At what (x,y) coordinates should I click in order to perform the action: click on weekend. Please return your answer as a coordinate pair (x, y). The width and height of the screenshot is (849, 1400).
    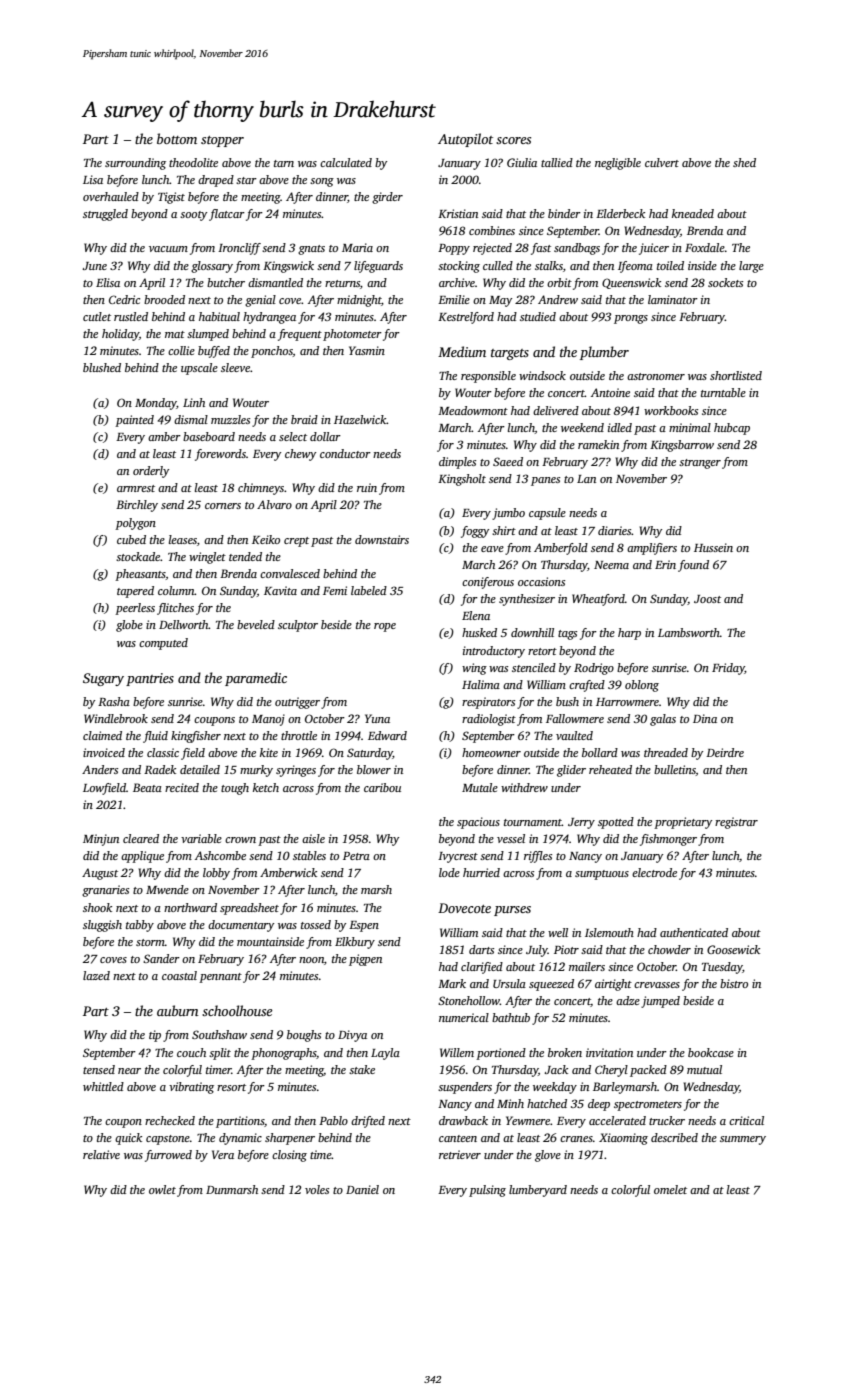
    Looking at the image, I should click on (582, 427).
